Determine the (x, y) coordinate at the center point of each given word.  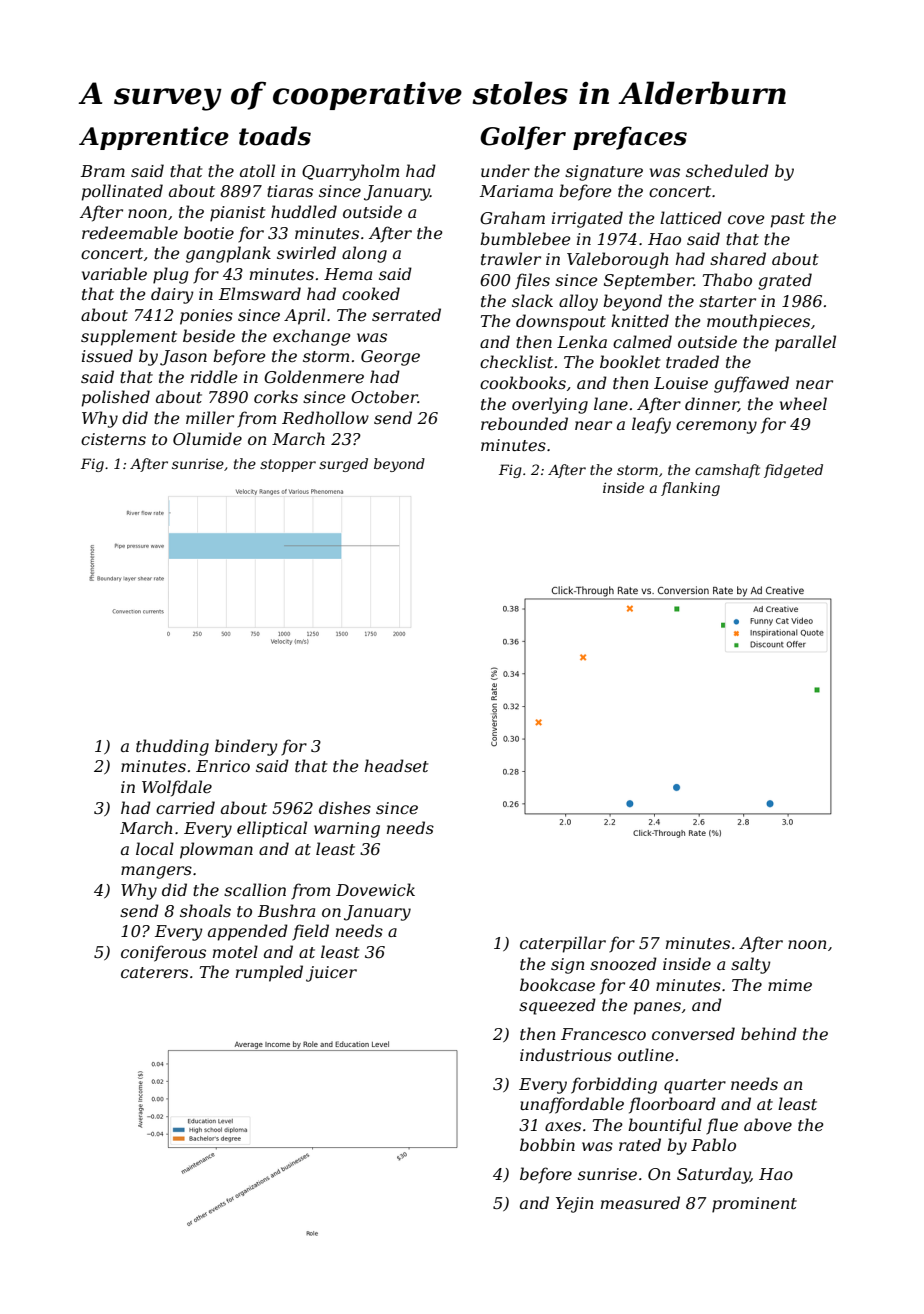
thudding (172, 747)
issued (107, 355)
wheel (803, 403)
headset (396, 765)
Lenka (582, 341)
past (788, 220)
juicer (331, 974)
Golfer (523, 138)
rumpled (269, 973)
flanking (690, 489)
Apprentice (154, 138)
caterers (154, 972)
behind (769, 1033)
